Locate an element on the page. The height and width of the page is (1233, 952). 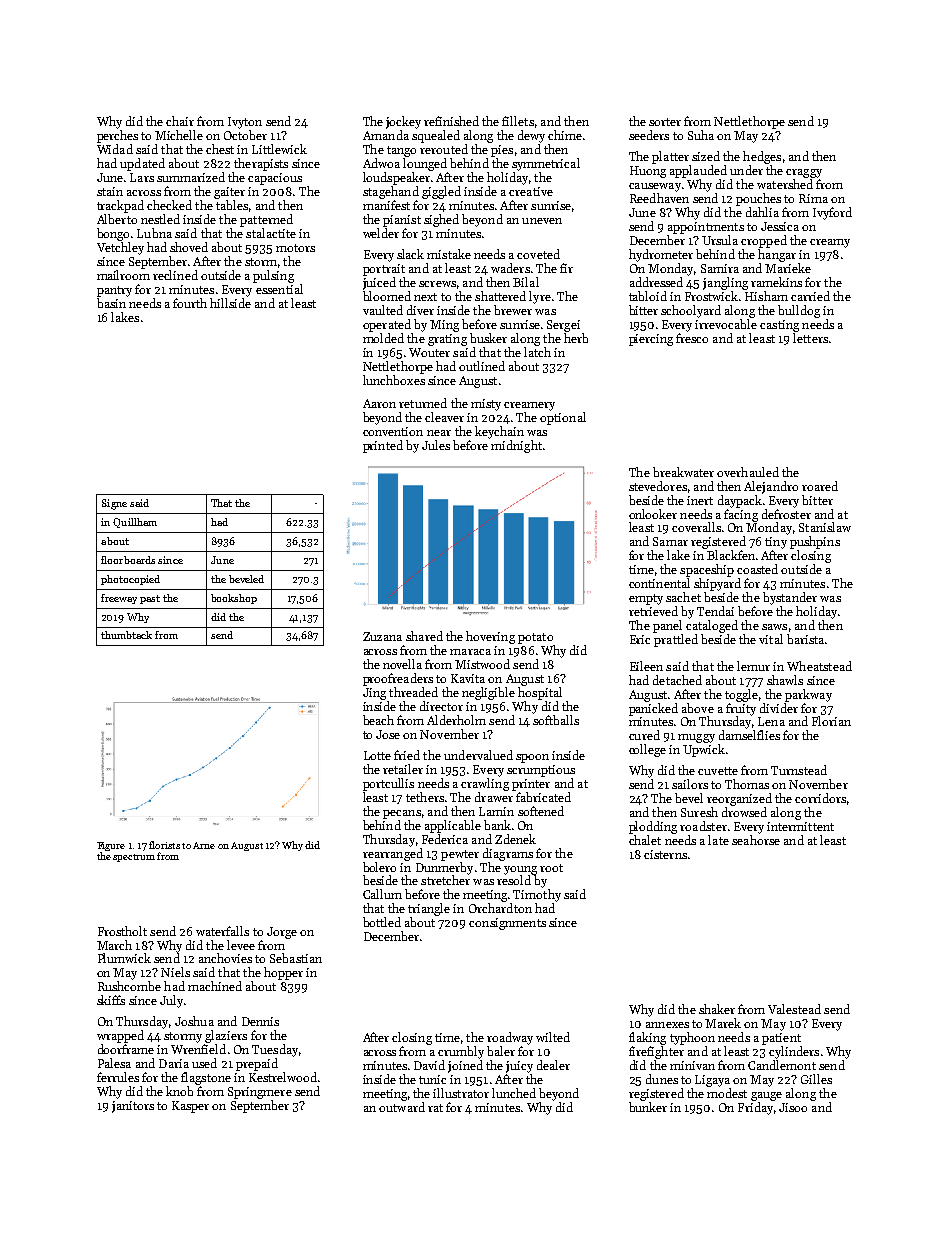
Signe is located at coordinates (114, 504).
